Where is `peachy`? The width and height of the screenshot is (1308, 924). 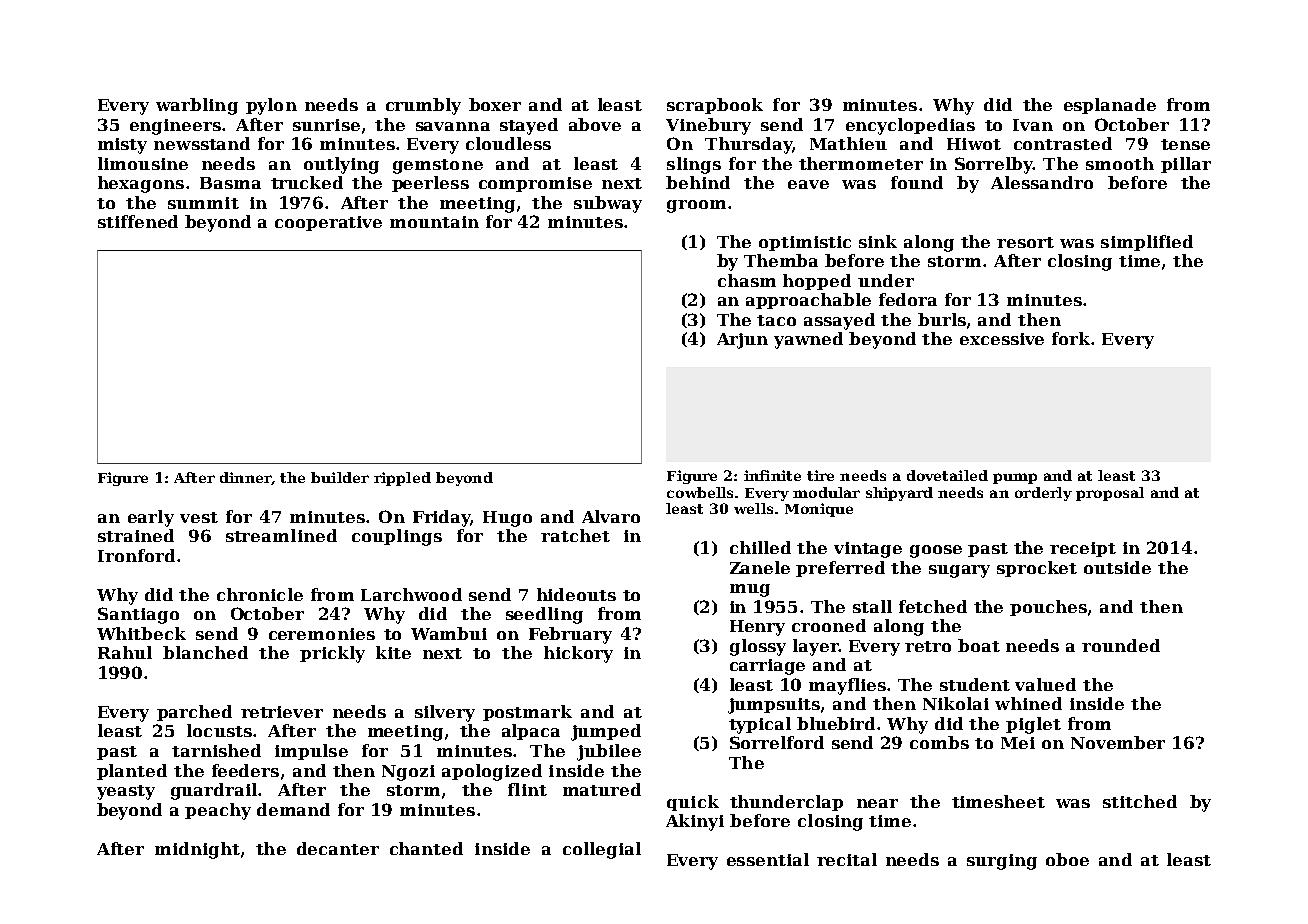 peachy is located at coordinates (218, 811).
